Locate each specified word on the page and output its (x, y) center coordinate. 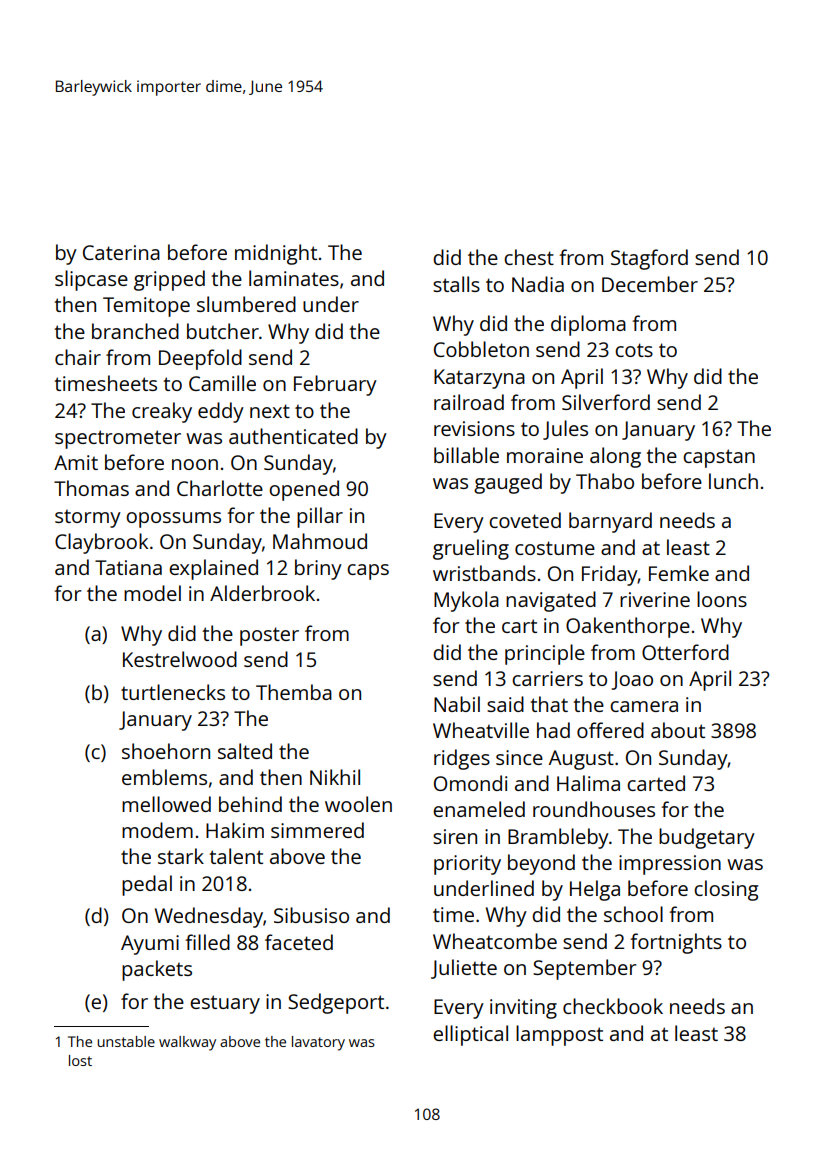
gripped (169, 280)
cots (634, 350)
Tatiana (128, 567)
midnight (276, 254)
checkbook (613, 1006)
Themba (294, 692)
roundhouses (594, 809)
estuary (225, 1004)
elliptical (470, 1035)
